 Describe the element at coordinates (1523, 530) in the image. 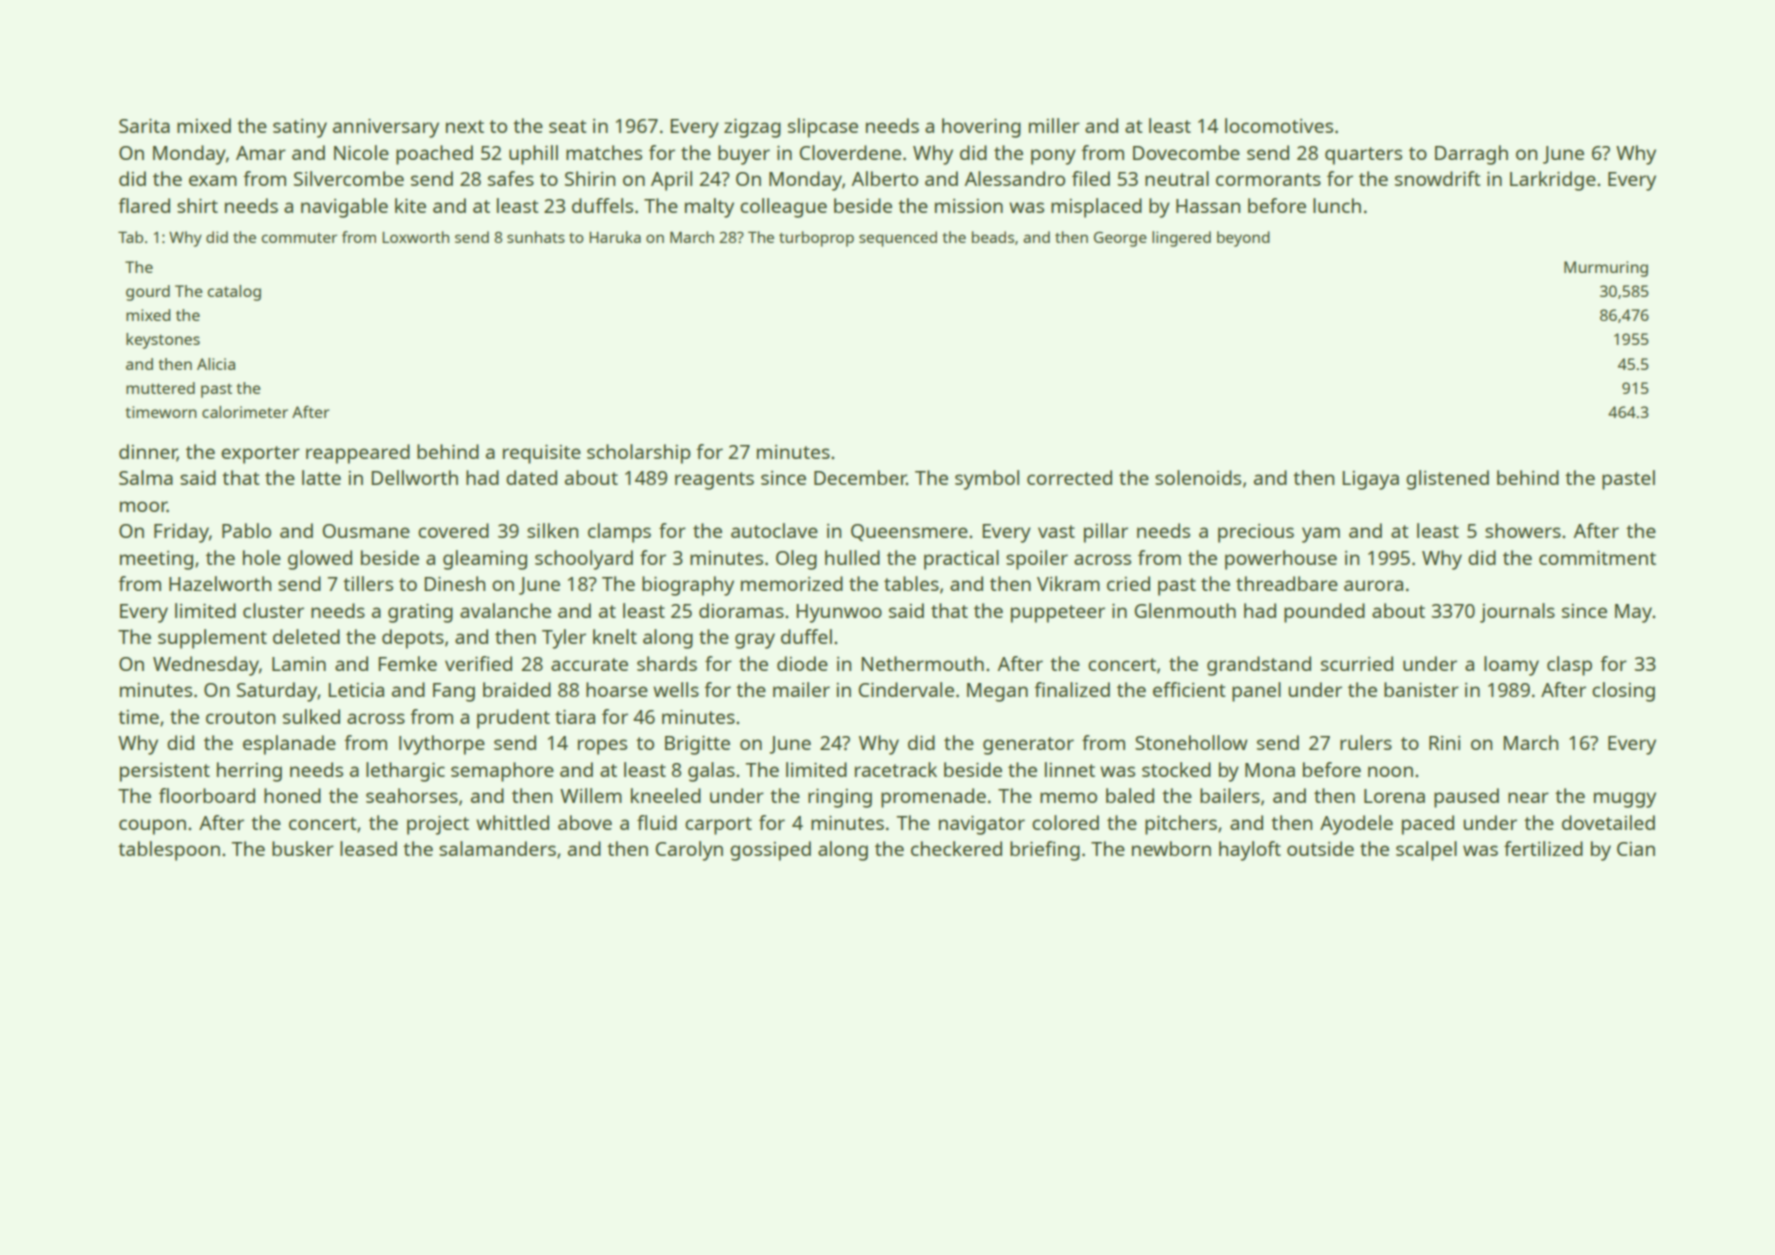

I see `showers` at that location.
